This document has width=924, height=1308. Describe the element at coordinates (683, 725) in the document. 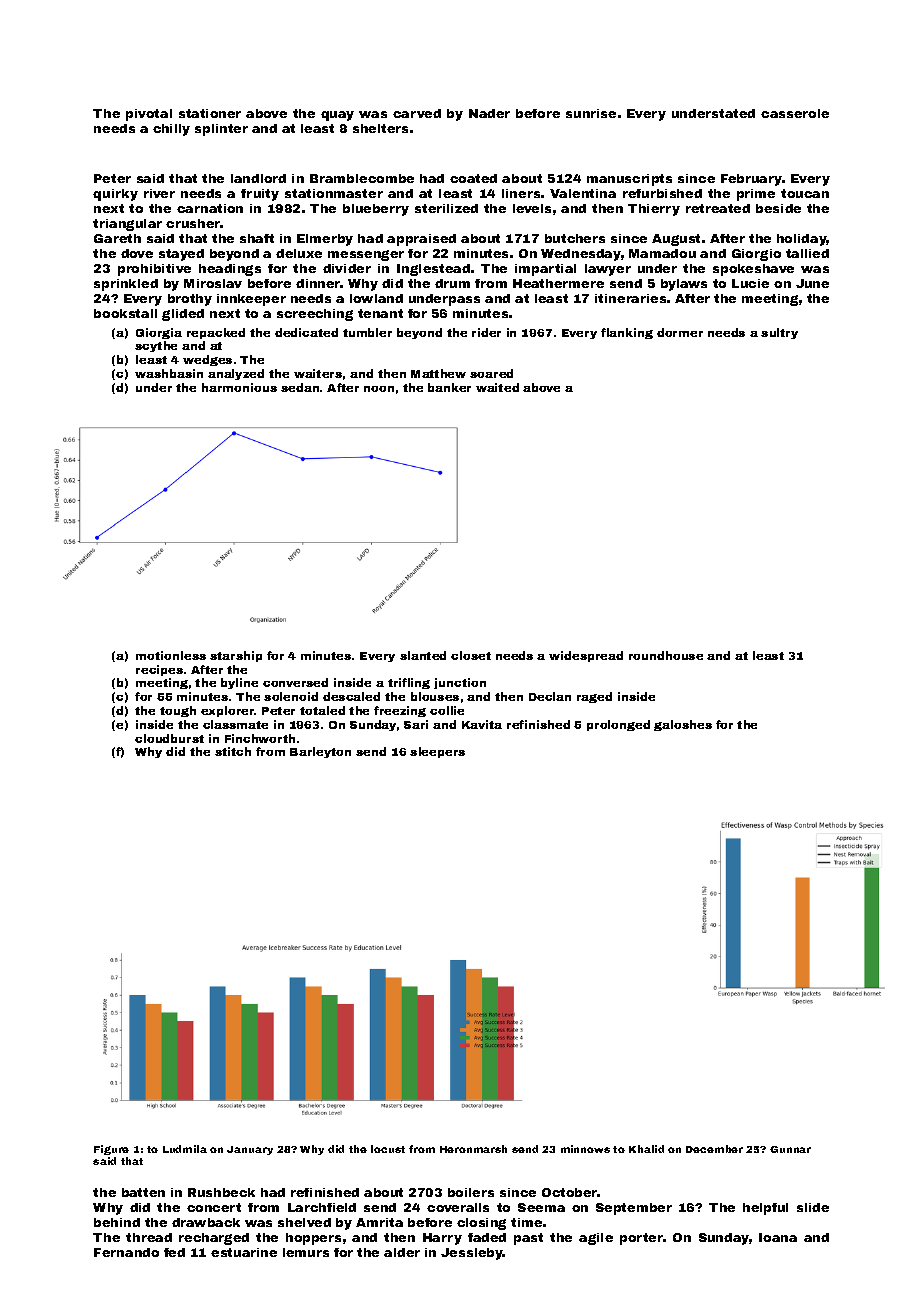

I see `galoshes` at that location.
